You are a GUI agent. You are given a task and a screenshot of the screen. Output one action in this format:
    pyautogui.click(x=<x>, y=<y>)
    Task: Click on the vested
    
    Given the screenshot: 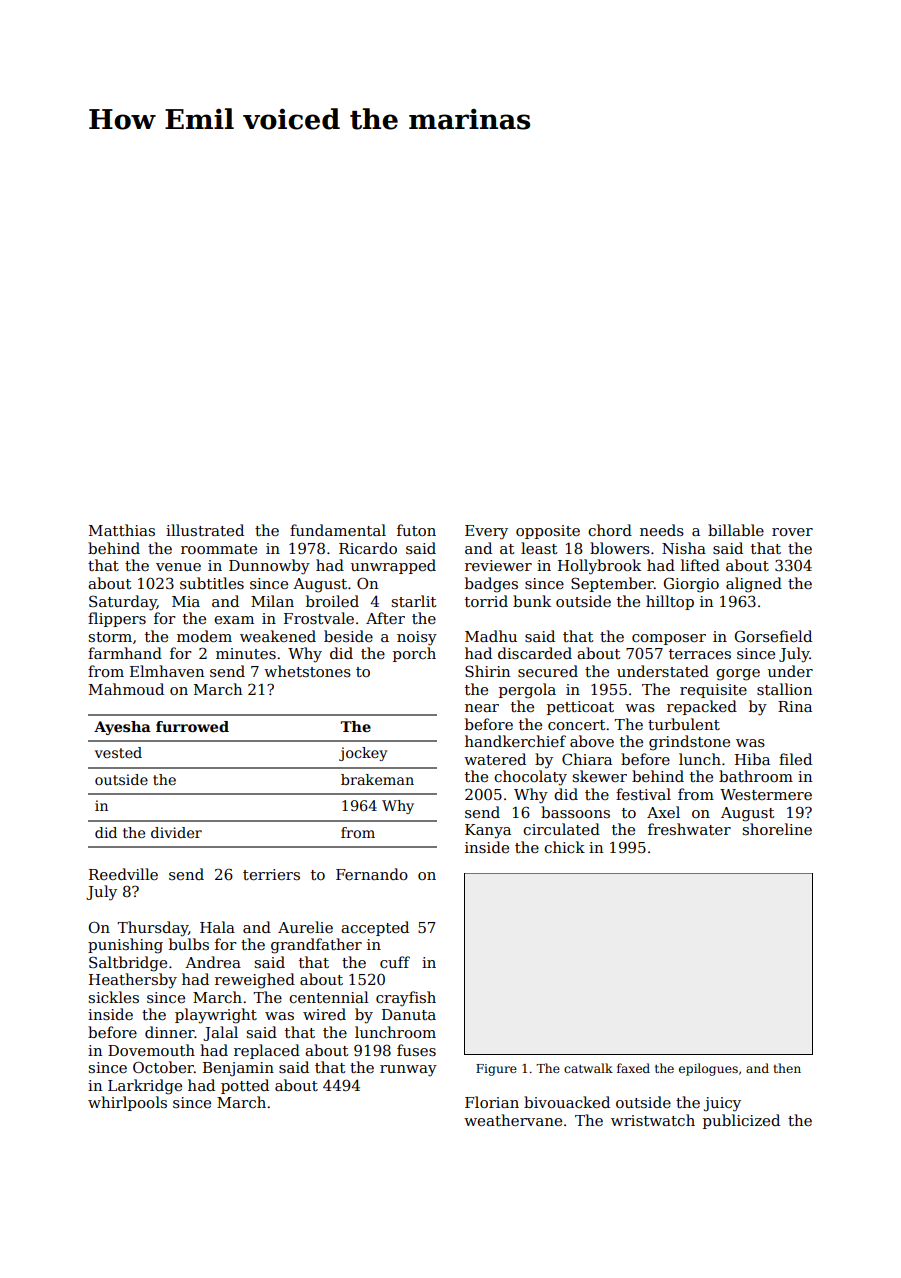 What is the action you would take?
    pyautogui.click(x=118, y=752)
